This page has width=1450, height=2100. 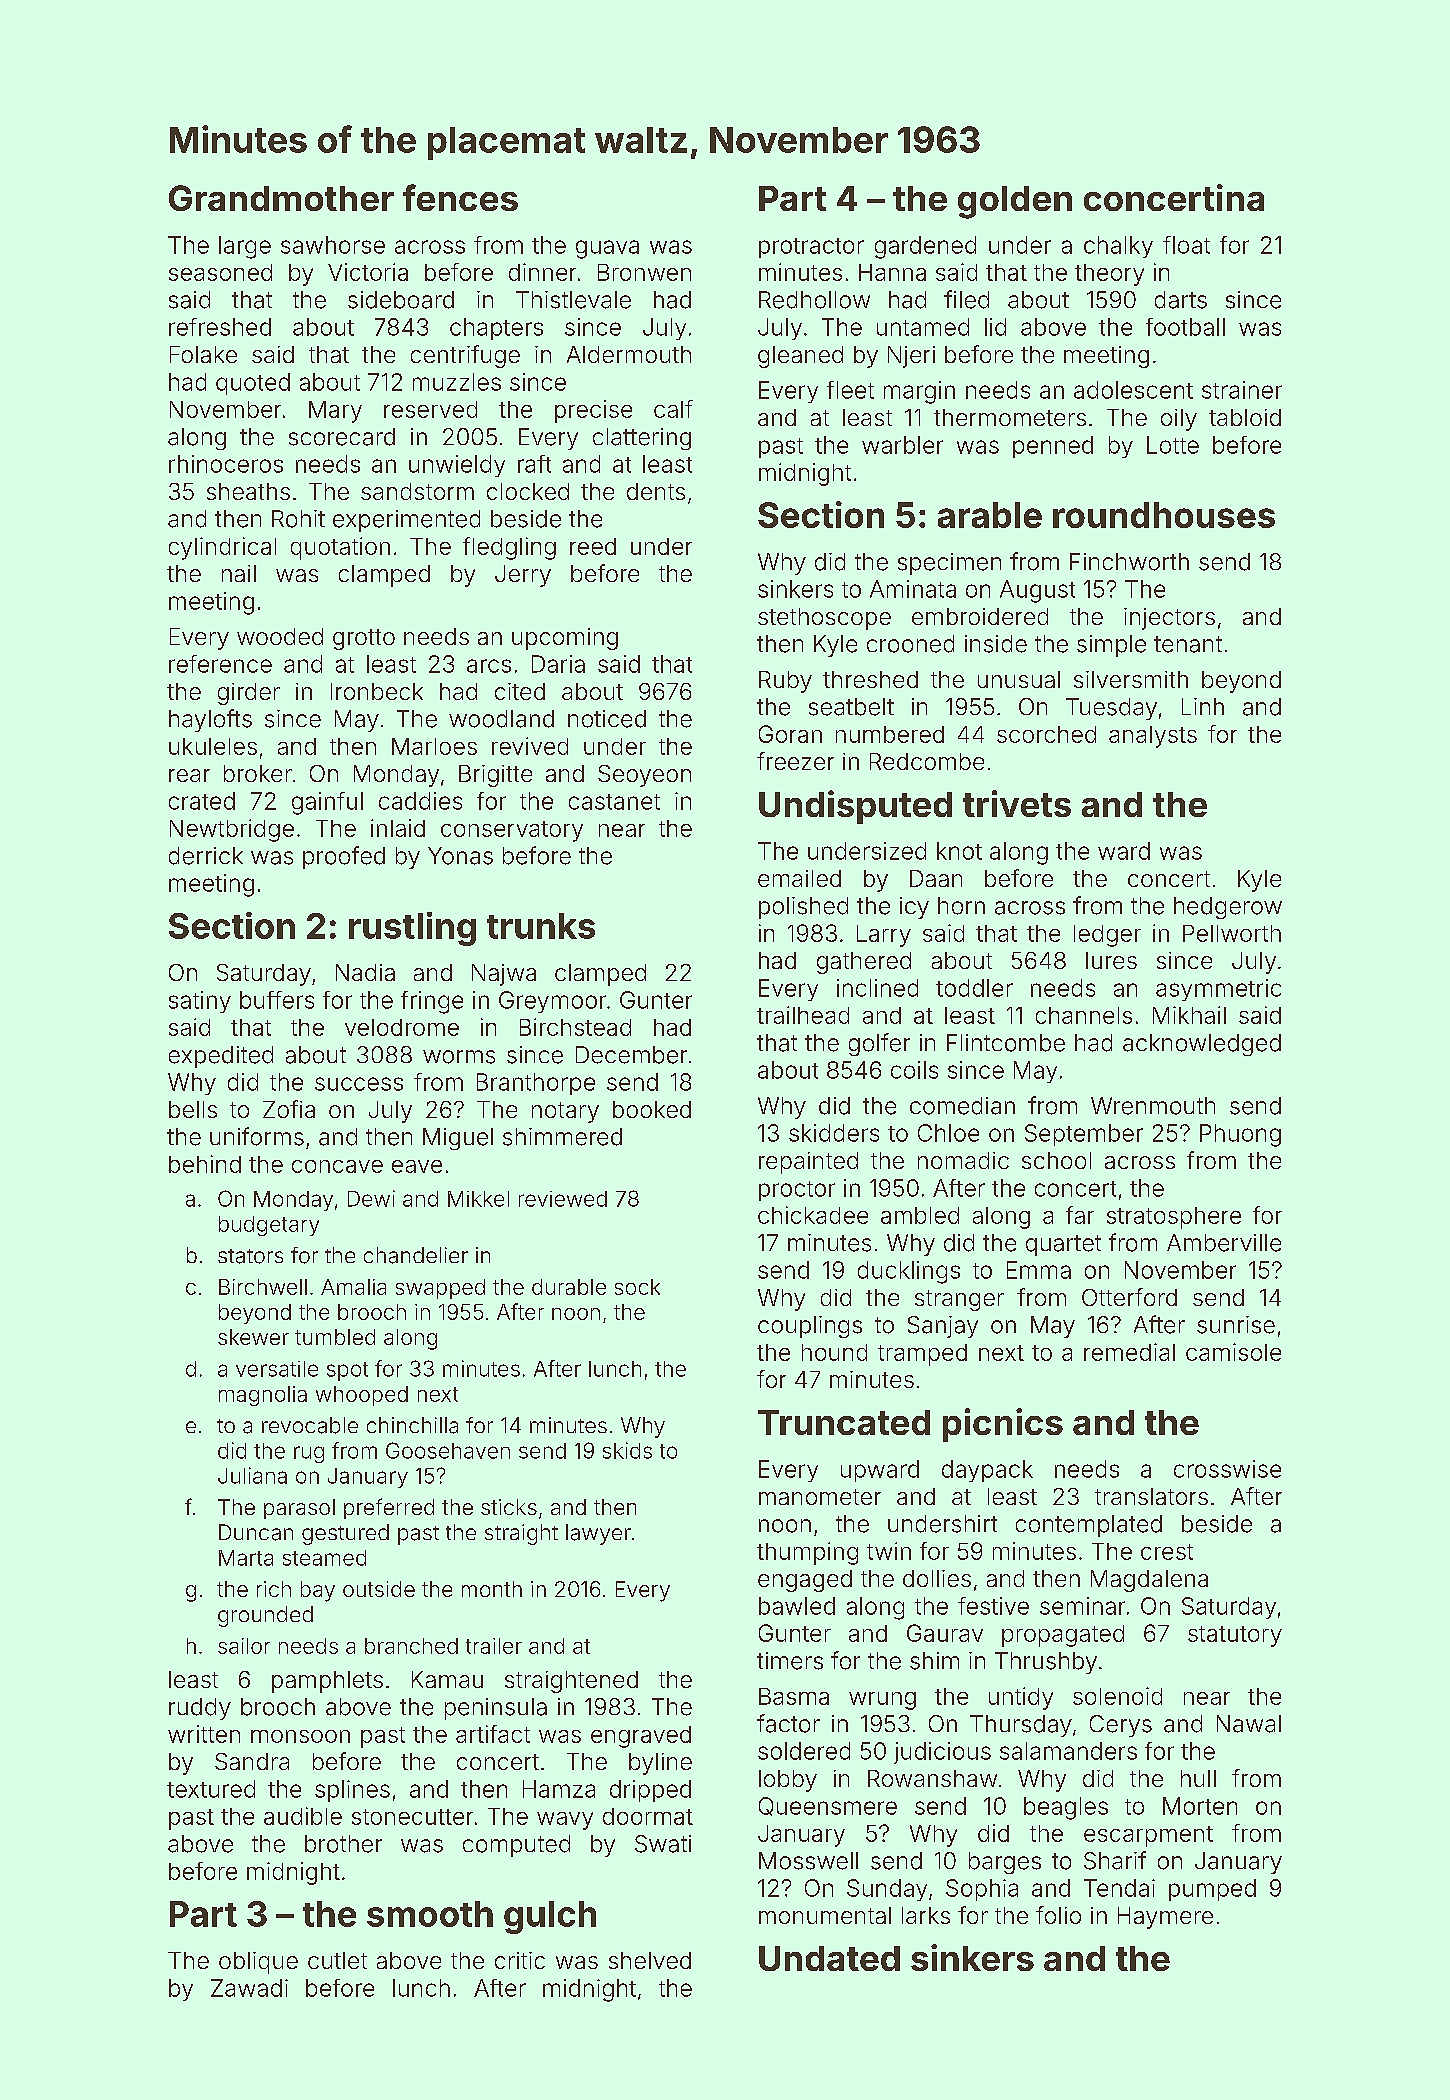 What do you see at coordinates (249, 1988) in the page?
I see `Zawadi` at bounding box center [249, 1988].
